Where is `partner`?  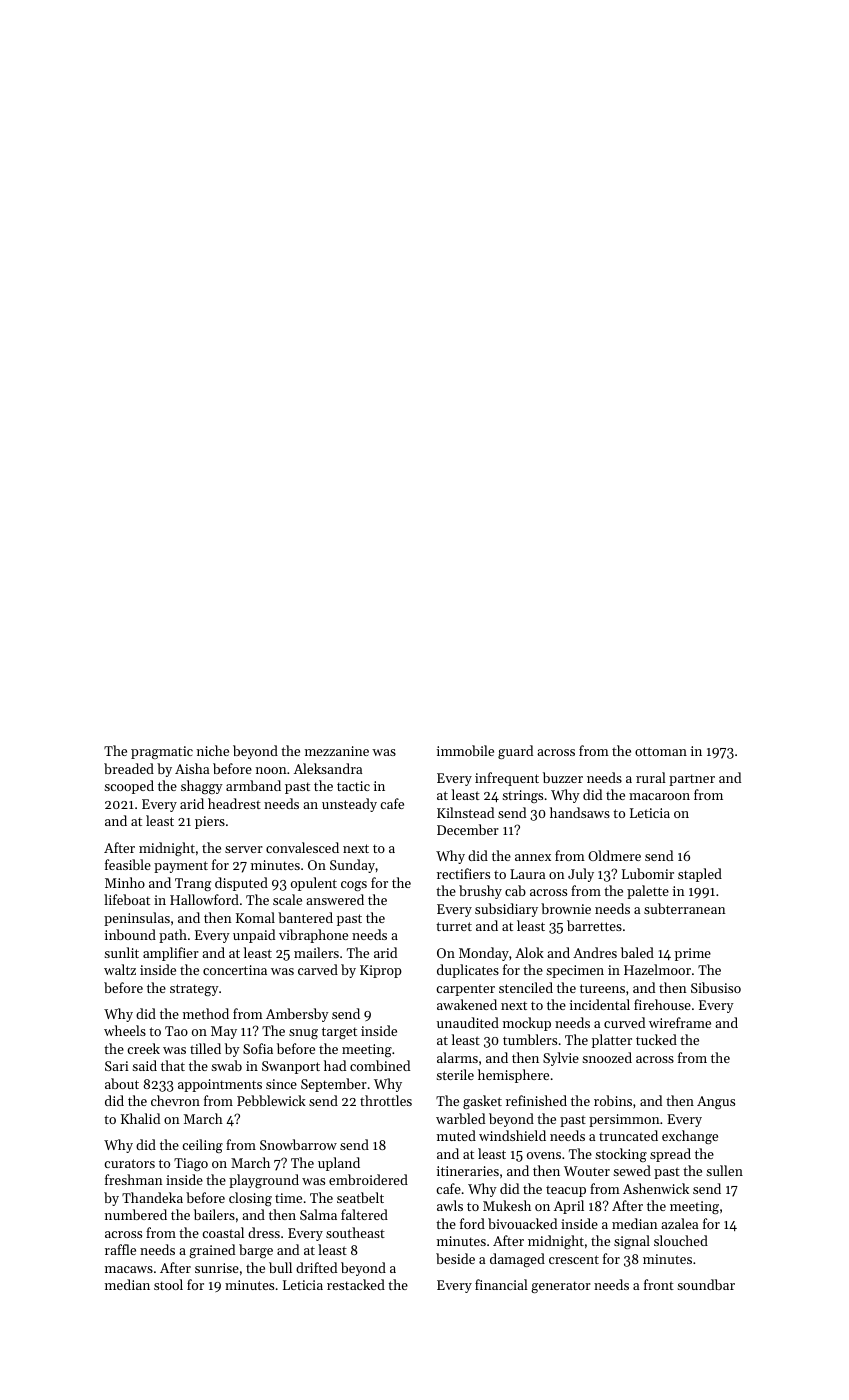 partner is located at coordinates (692, 780).
